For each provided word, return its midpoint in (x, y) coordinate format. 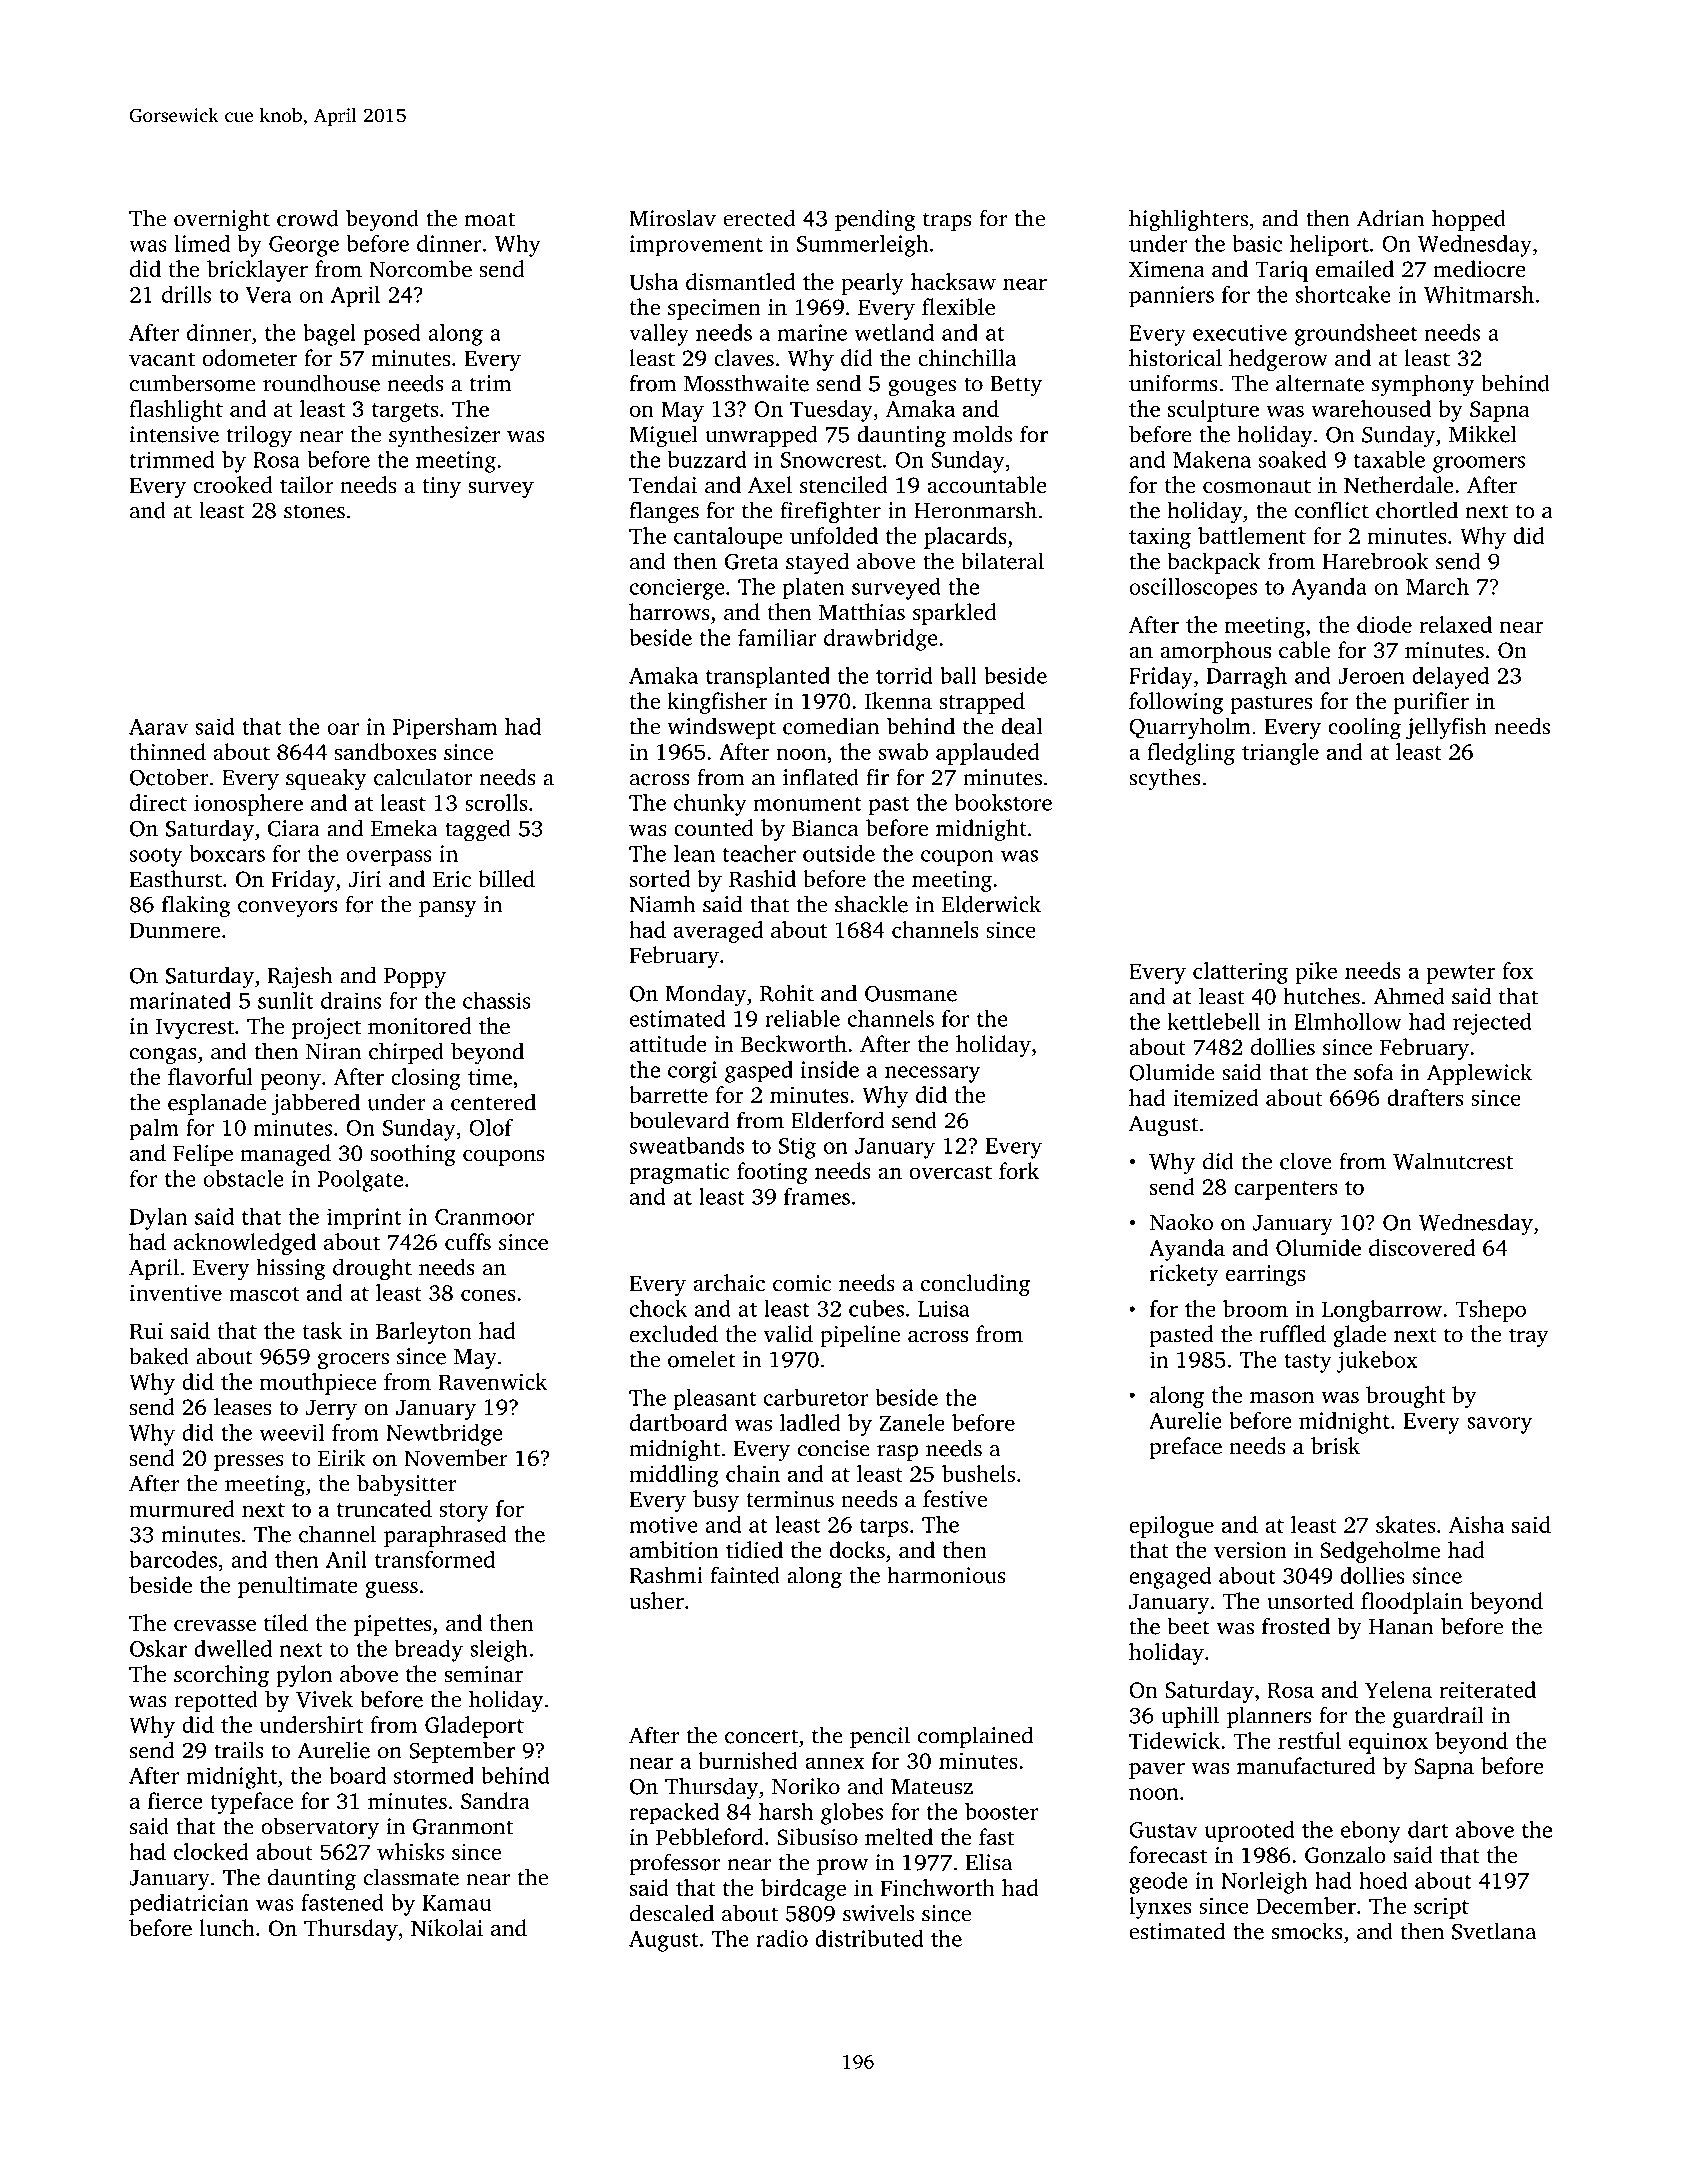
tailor (307, 485)
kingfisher (717, 703)
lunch (227, 1928)
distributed (869, 1938)
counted (714, 828)
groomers (1479, 464)
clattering (1240, 973)
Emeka (404, 828)
